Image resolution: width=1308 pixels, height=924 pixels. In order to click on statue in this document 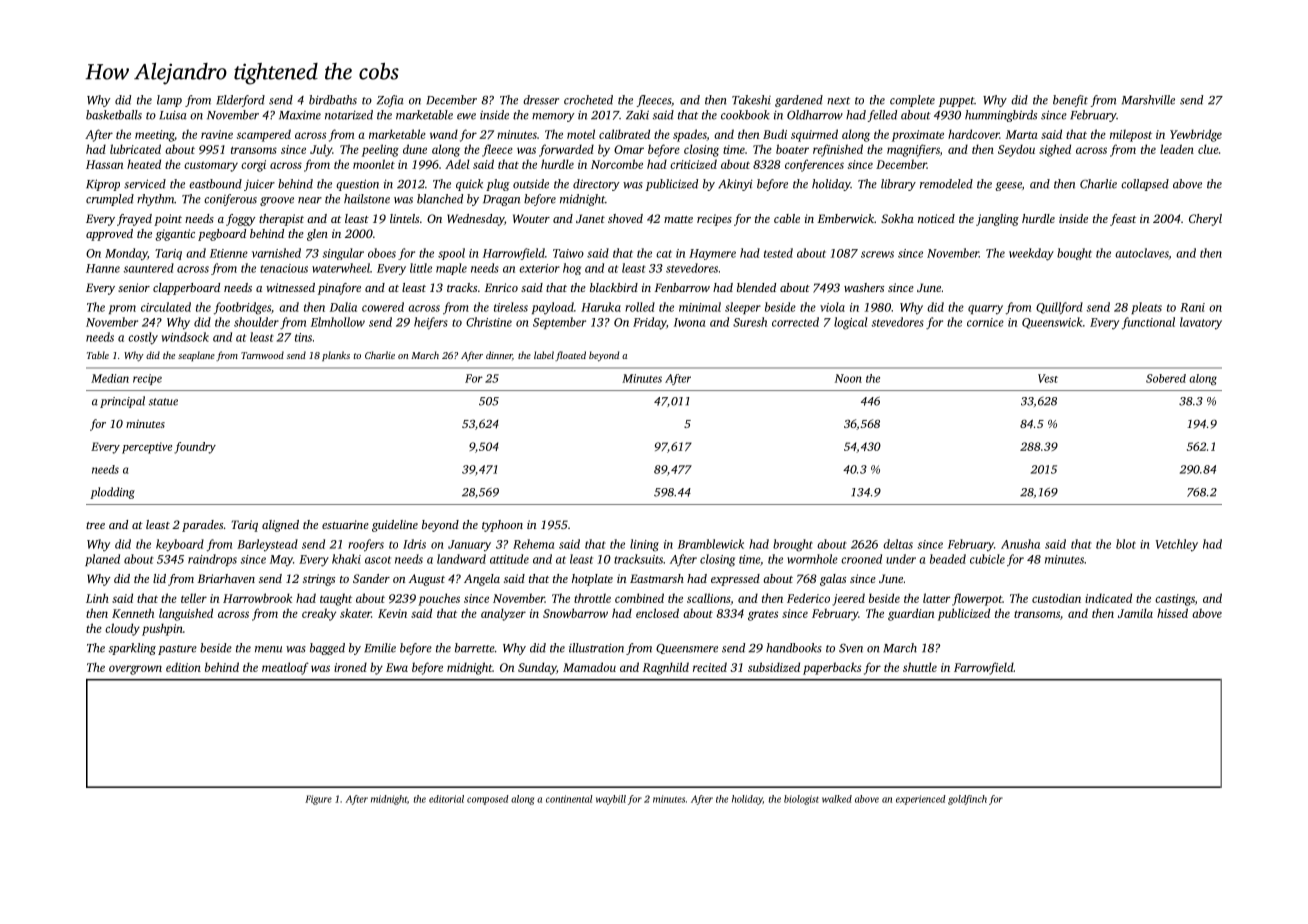, I will do `click(163, 402)`.
